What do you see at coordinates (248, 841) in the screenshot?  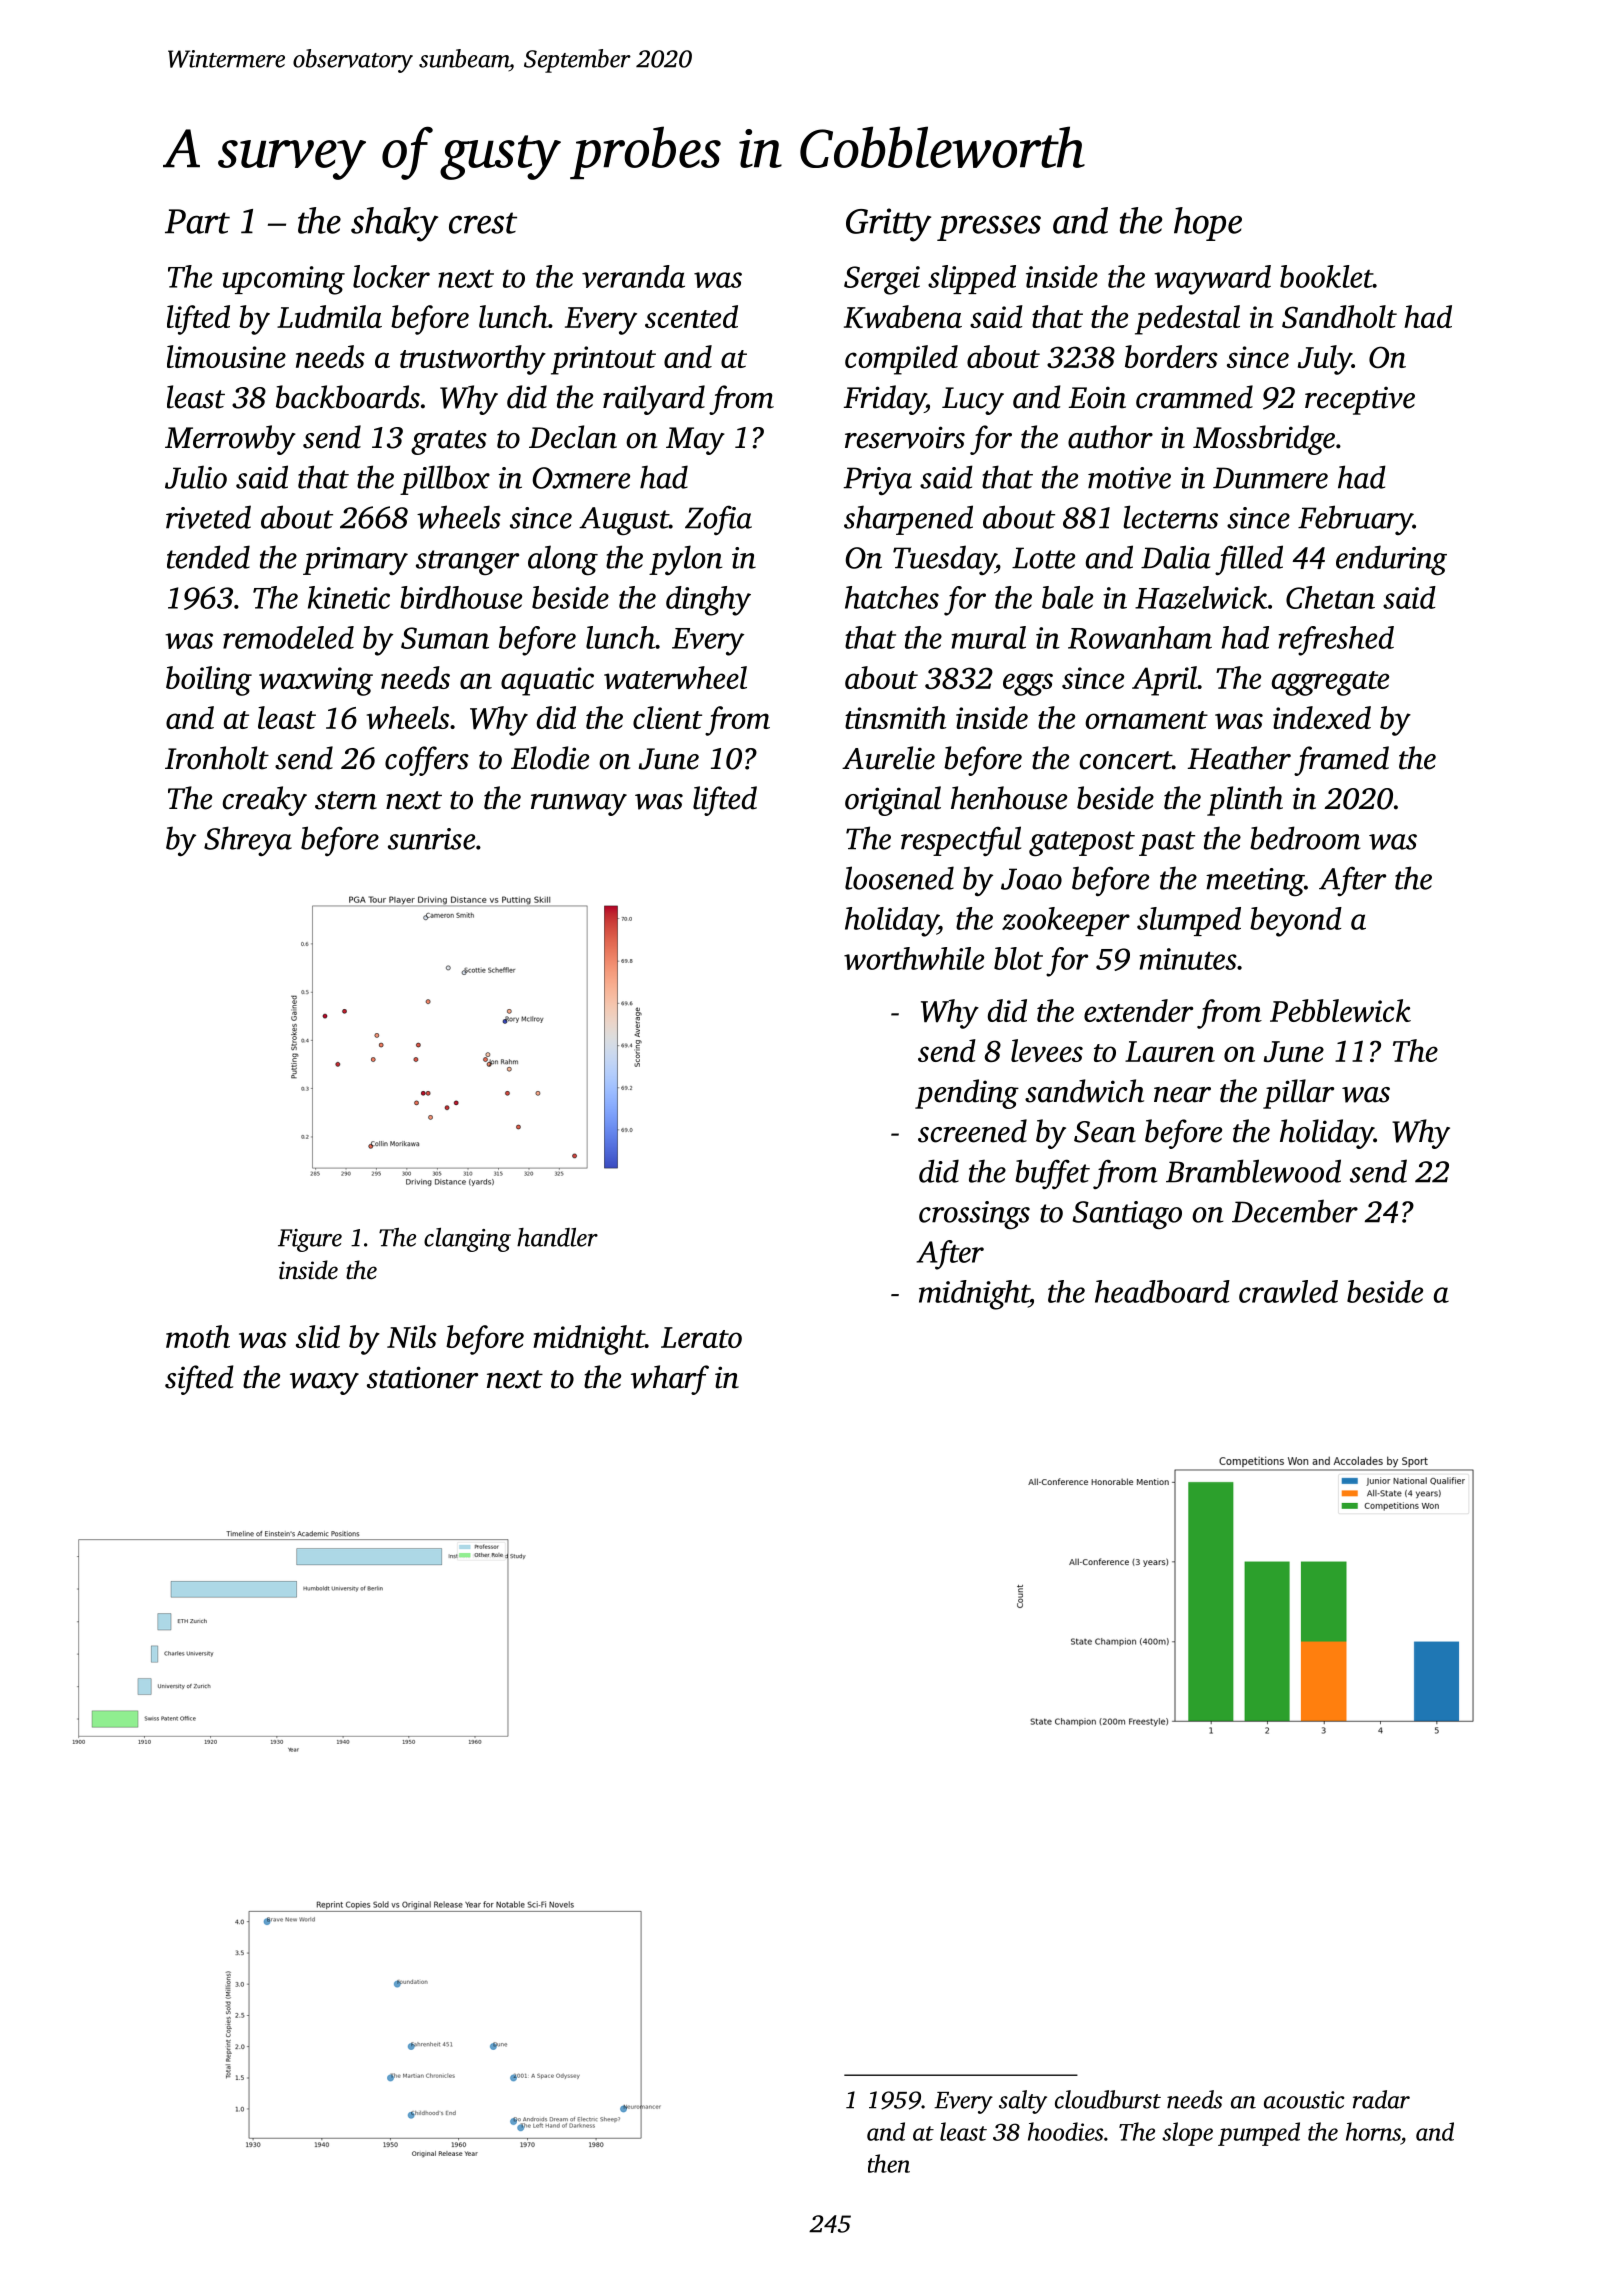 I see `Shreya` at bounding box center [248, 841].
